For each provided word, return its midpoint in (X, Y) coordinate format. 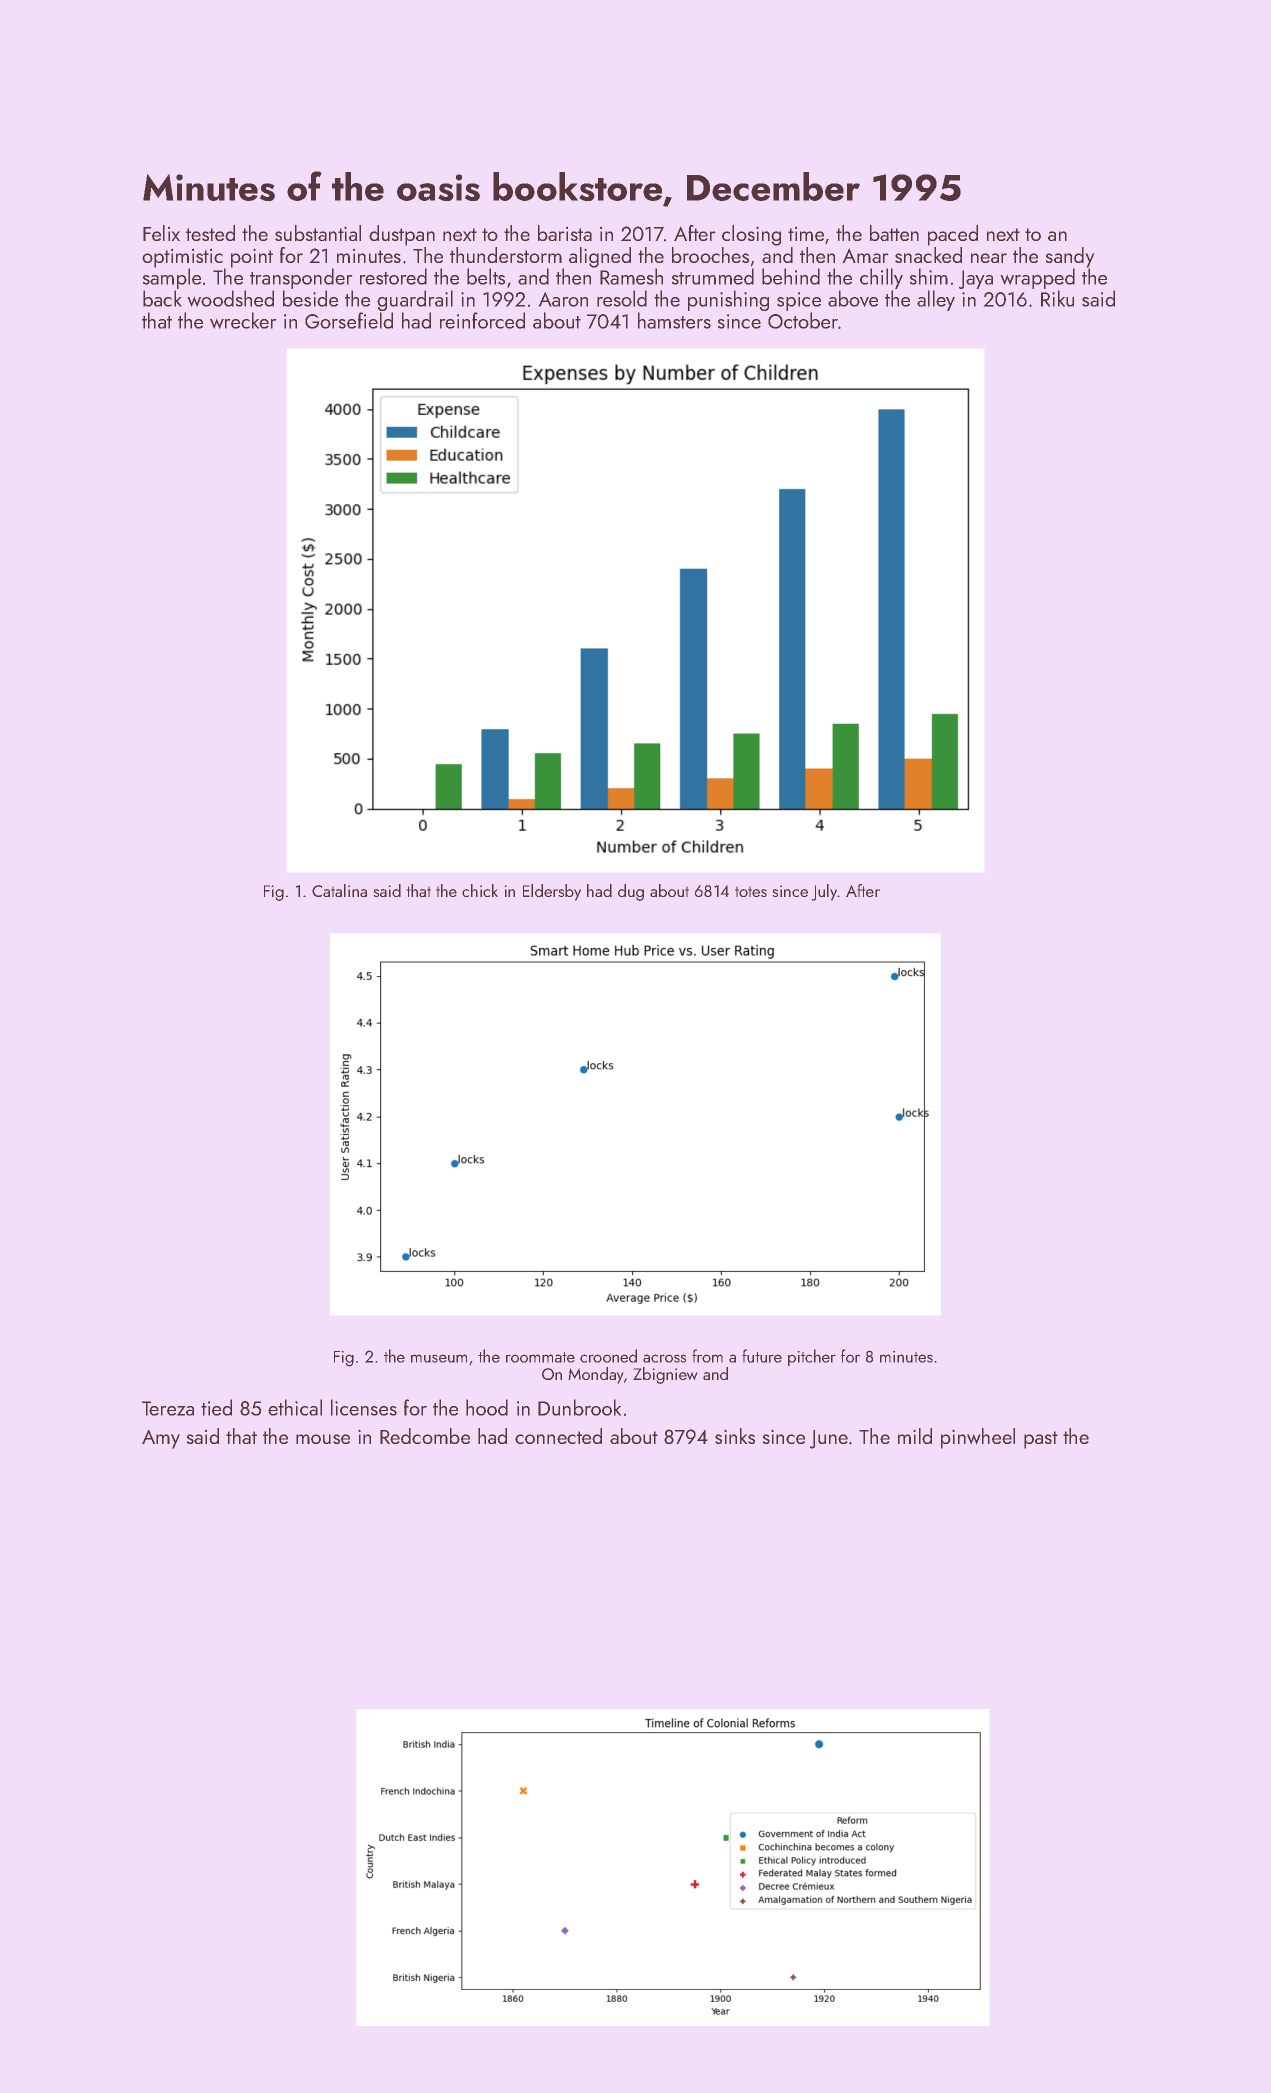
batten (894, 233)
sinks (735, 1436)
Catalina (339, 890)
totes (751, 891)
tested (210, 233)
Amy (161, 1439)
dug (631, 892)
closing (751, 235)
